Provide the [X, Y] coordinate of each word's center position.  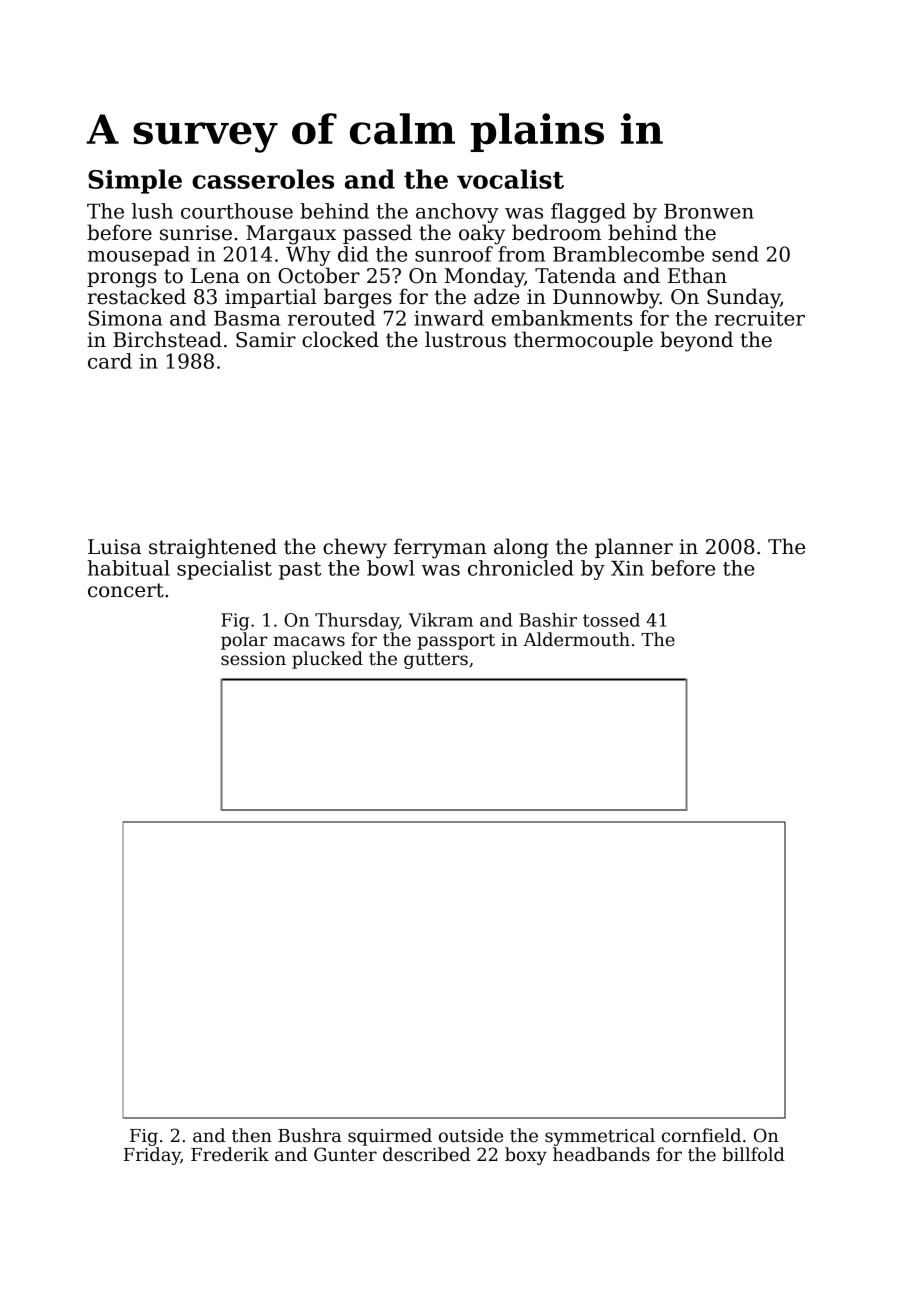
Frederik [230, 1154]
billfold [753, 1154]
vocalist [510, 179]
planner [634, 548]
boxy [526, 1156]
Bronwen [709, 211]
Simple [135, 181]
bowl [390, 568]
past [300, 571]
